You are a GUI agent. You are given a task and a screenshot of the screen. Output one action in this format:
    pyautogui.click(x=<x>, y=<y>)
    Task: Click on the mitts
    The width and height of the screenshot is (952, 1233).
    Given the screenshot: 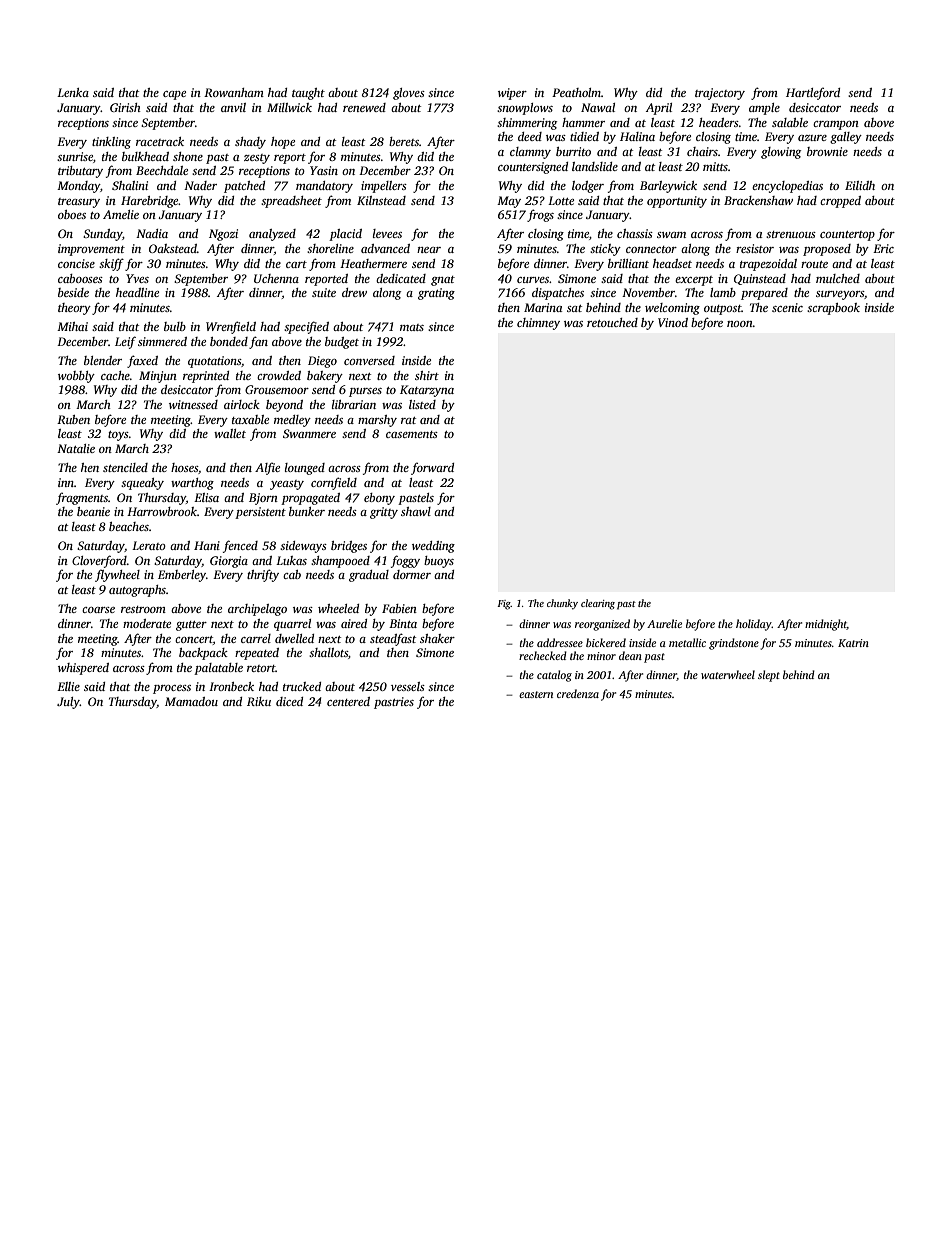 What is the action you would take?
    pyautogui.click(x=715, y=166)
